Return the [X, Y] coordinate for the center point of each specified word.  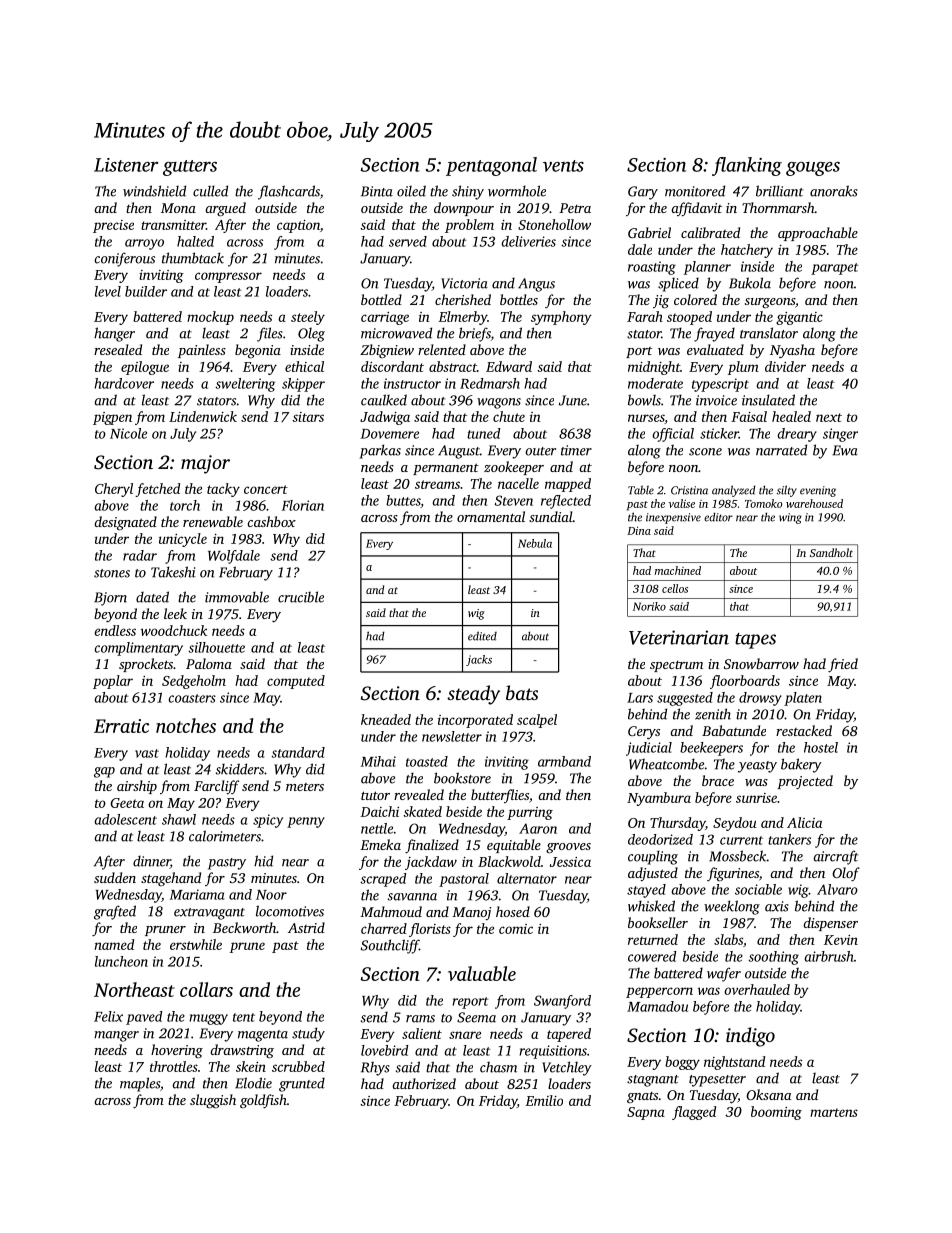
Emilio [544, 1100]
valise [682, 503]
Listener [126, 165]
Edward [509, 366]
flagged [694, 1113]
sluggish [213, 1101]
